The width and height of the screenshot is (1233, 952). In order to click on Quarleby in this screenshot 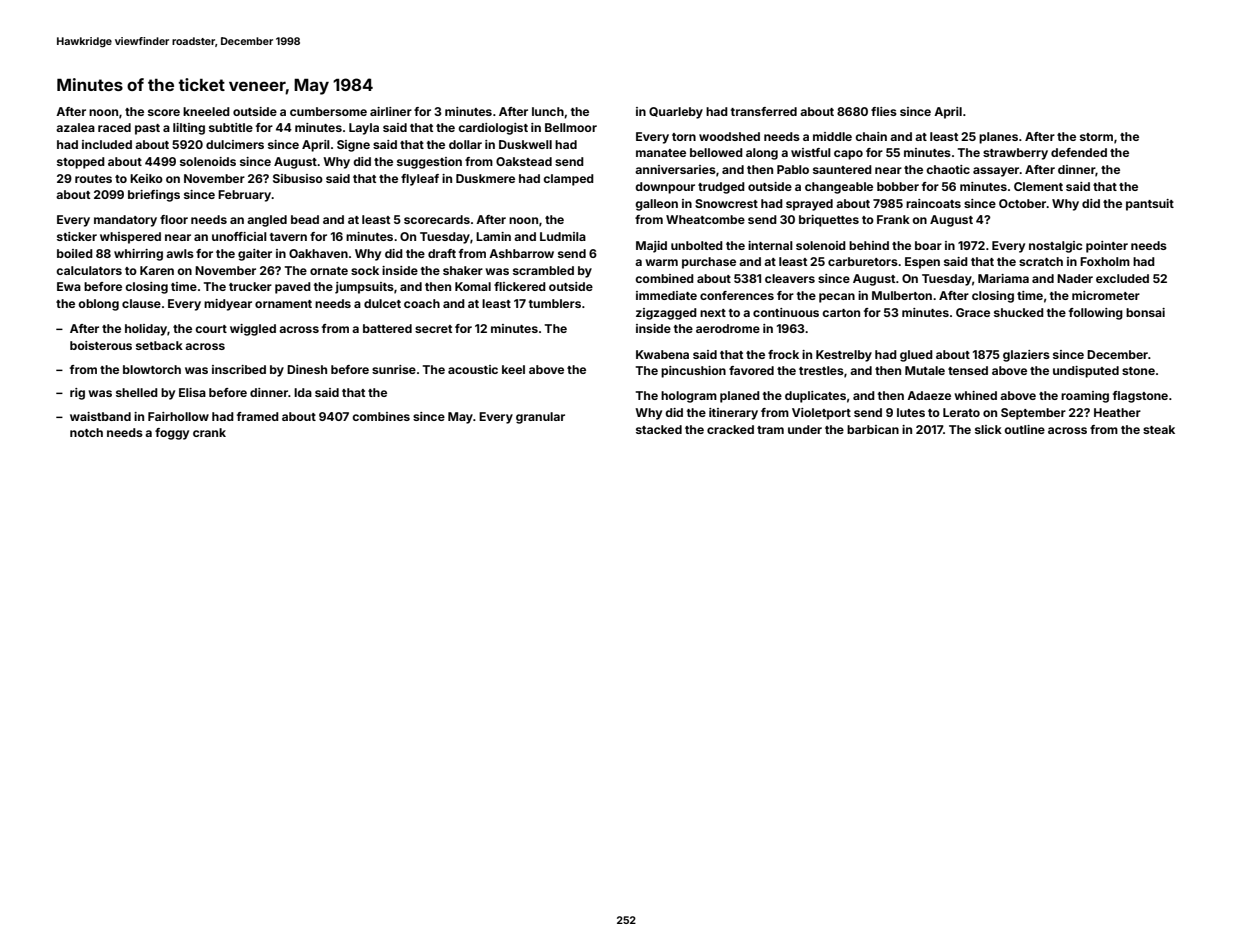, I will do `click(676, 113)`.
